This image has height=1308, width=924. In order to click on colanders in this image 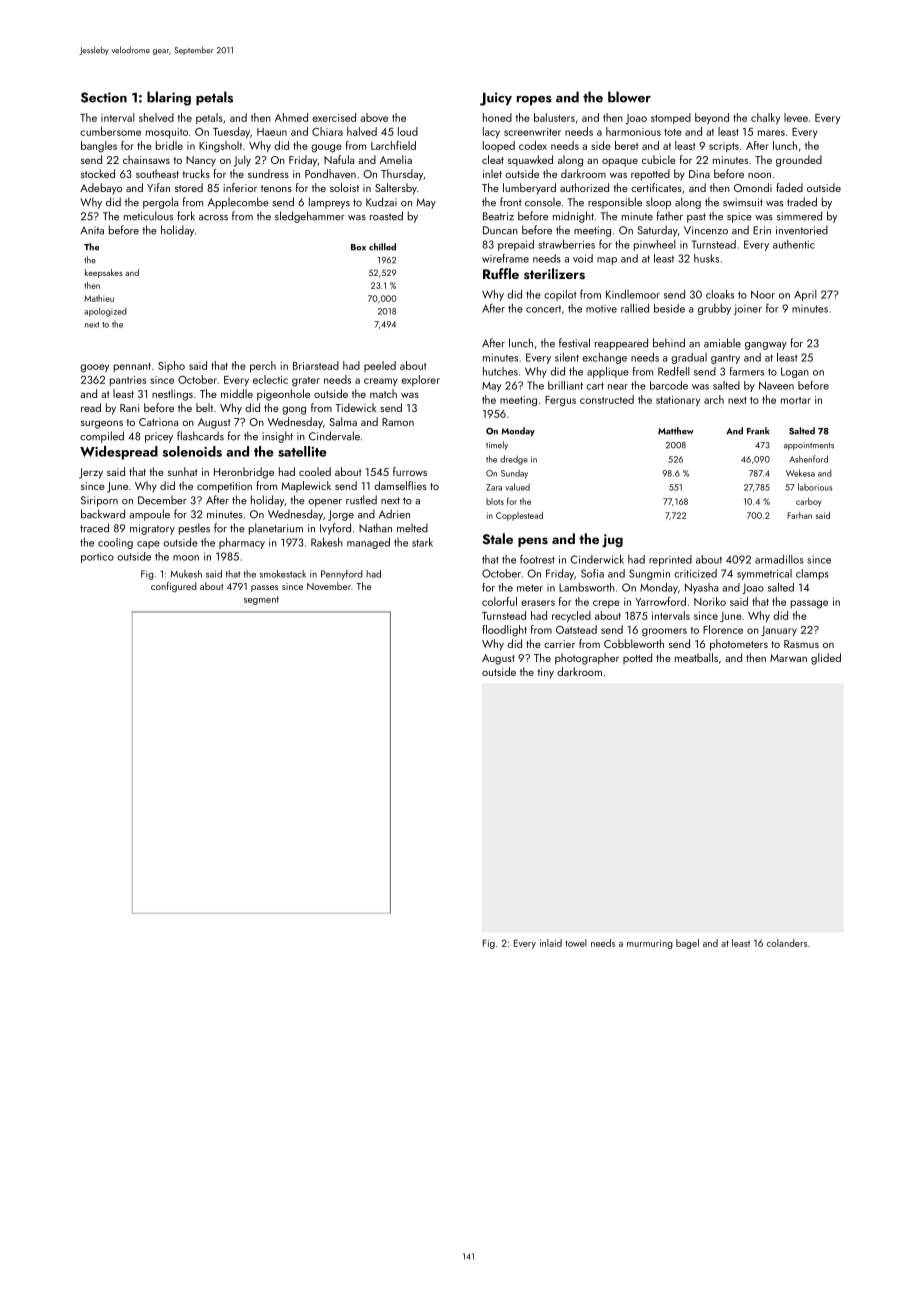, I will do `click(787, 943)`.
